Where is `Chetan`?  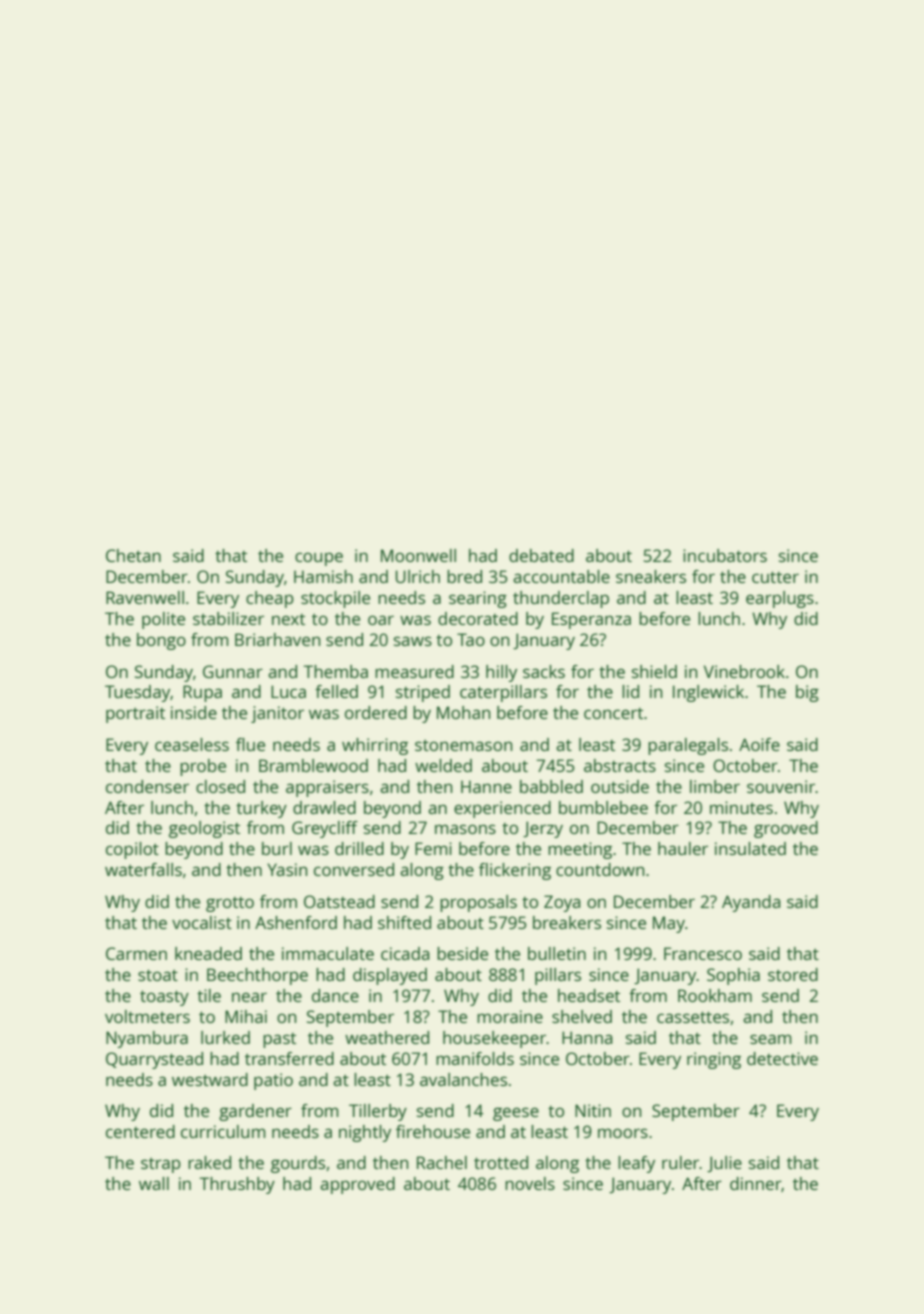
Chetan is located at coordinates (133, 555).
